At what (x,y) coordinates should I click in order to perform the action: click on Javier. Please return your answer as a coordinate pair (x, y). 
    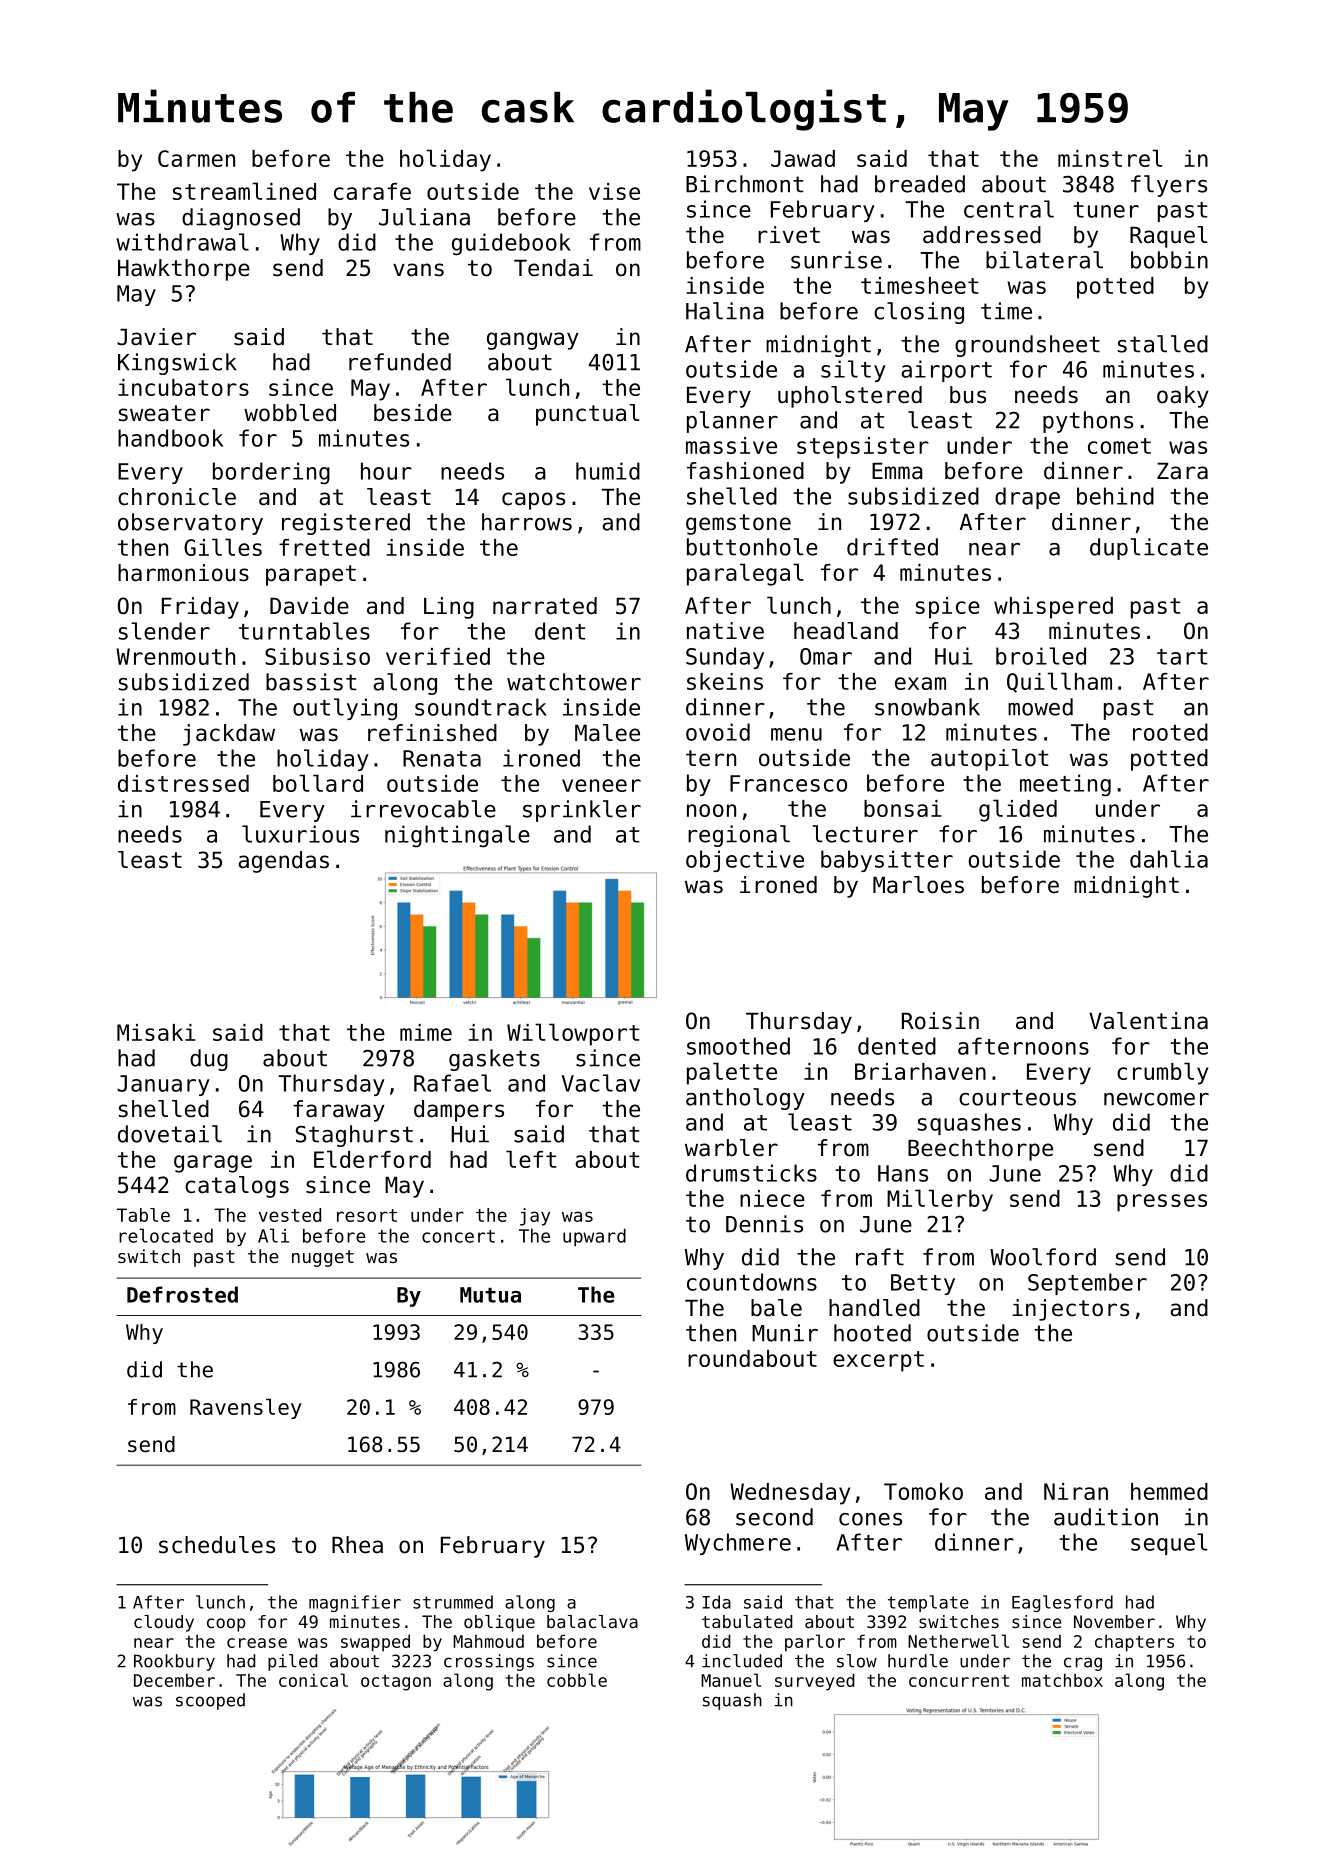
    Looking at the image, I should click on (156, 337).
